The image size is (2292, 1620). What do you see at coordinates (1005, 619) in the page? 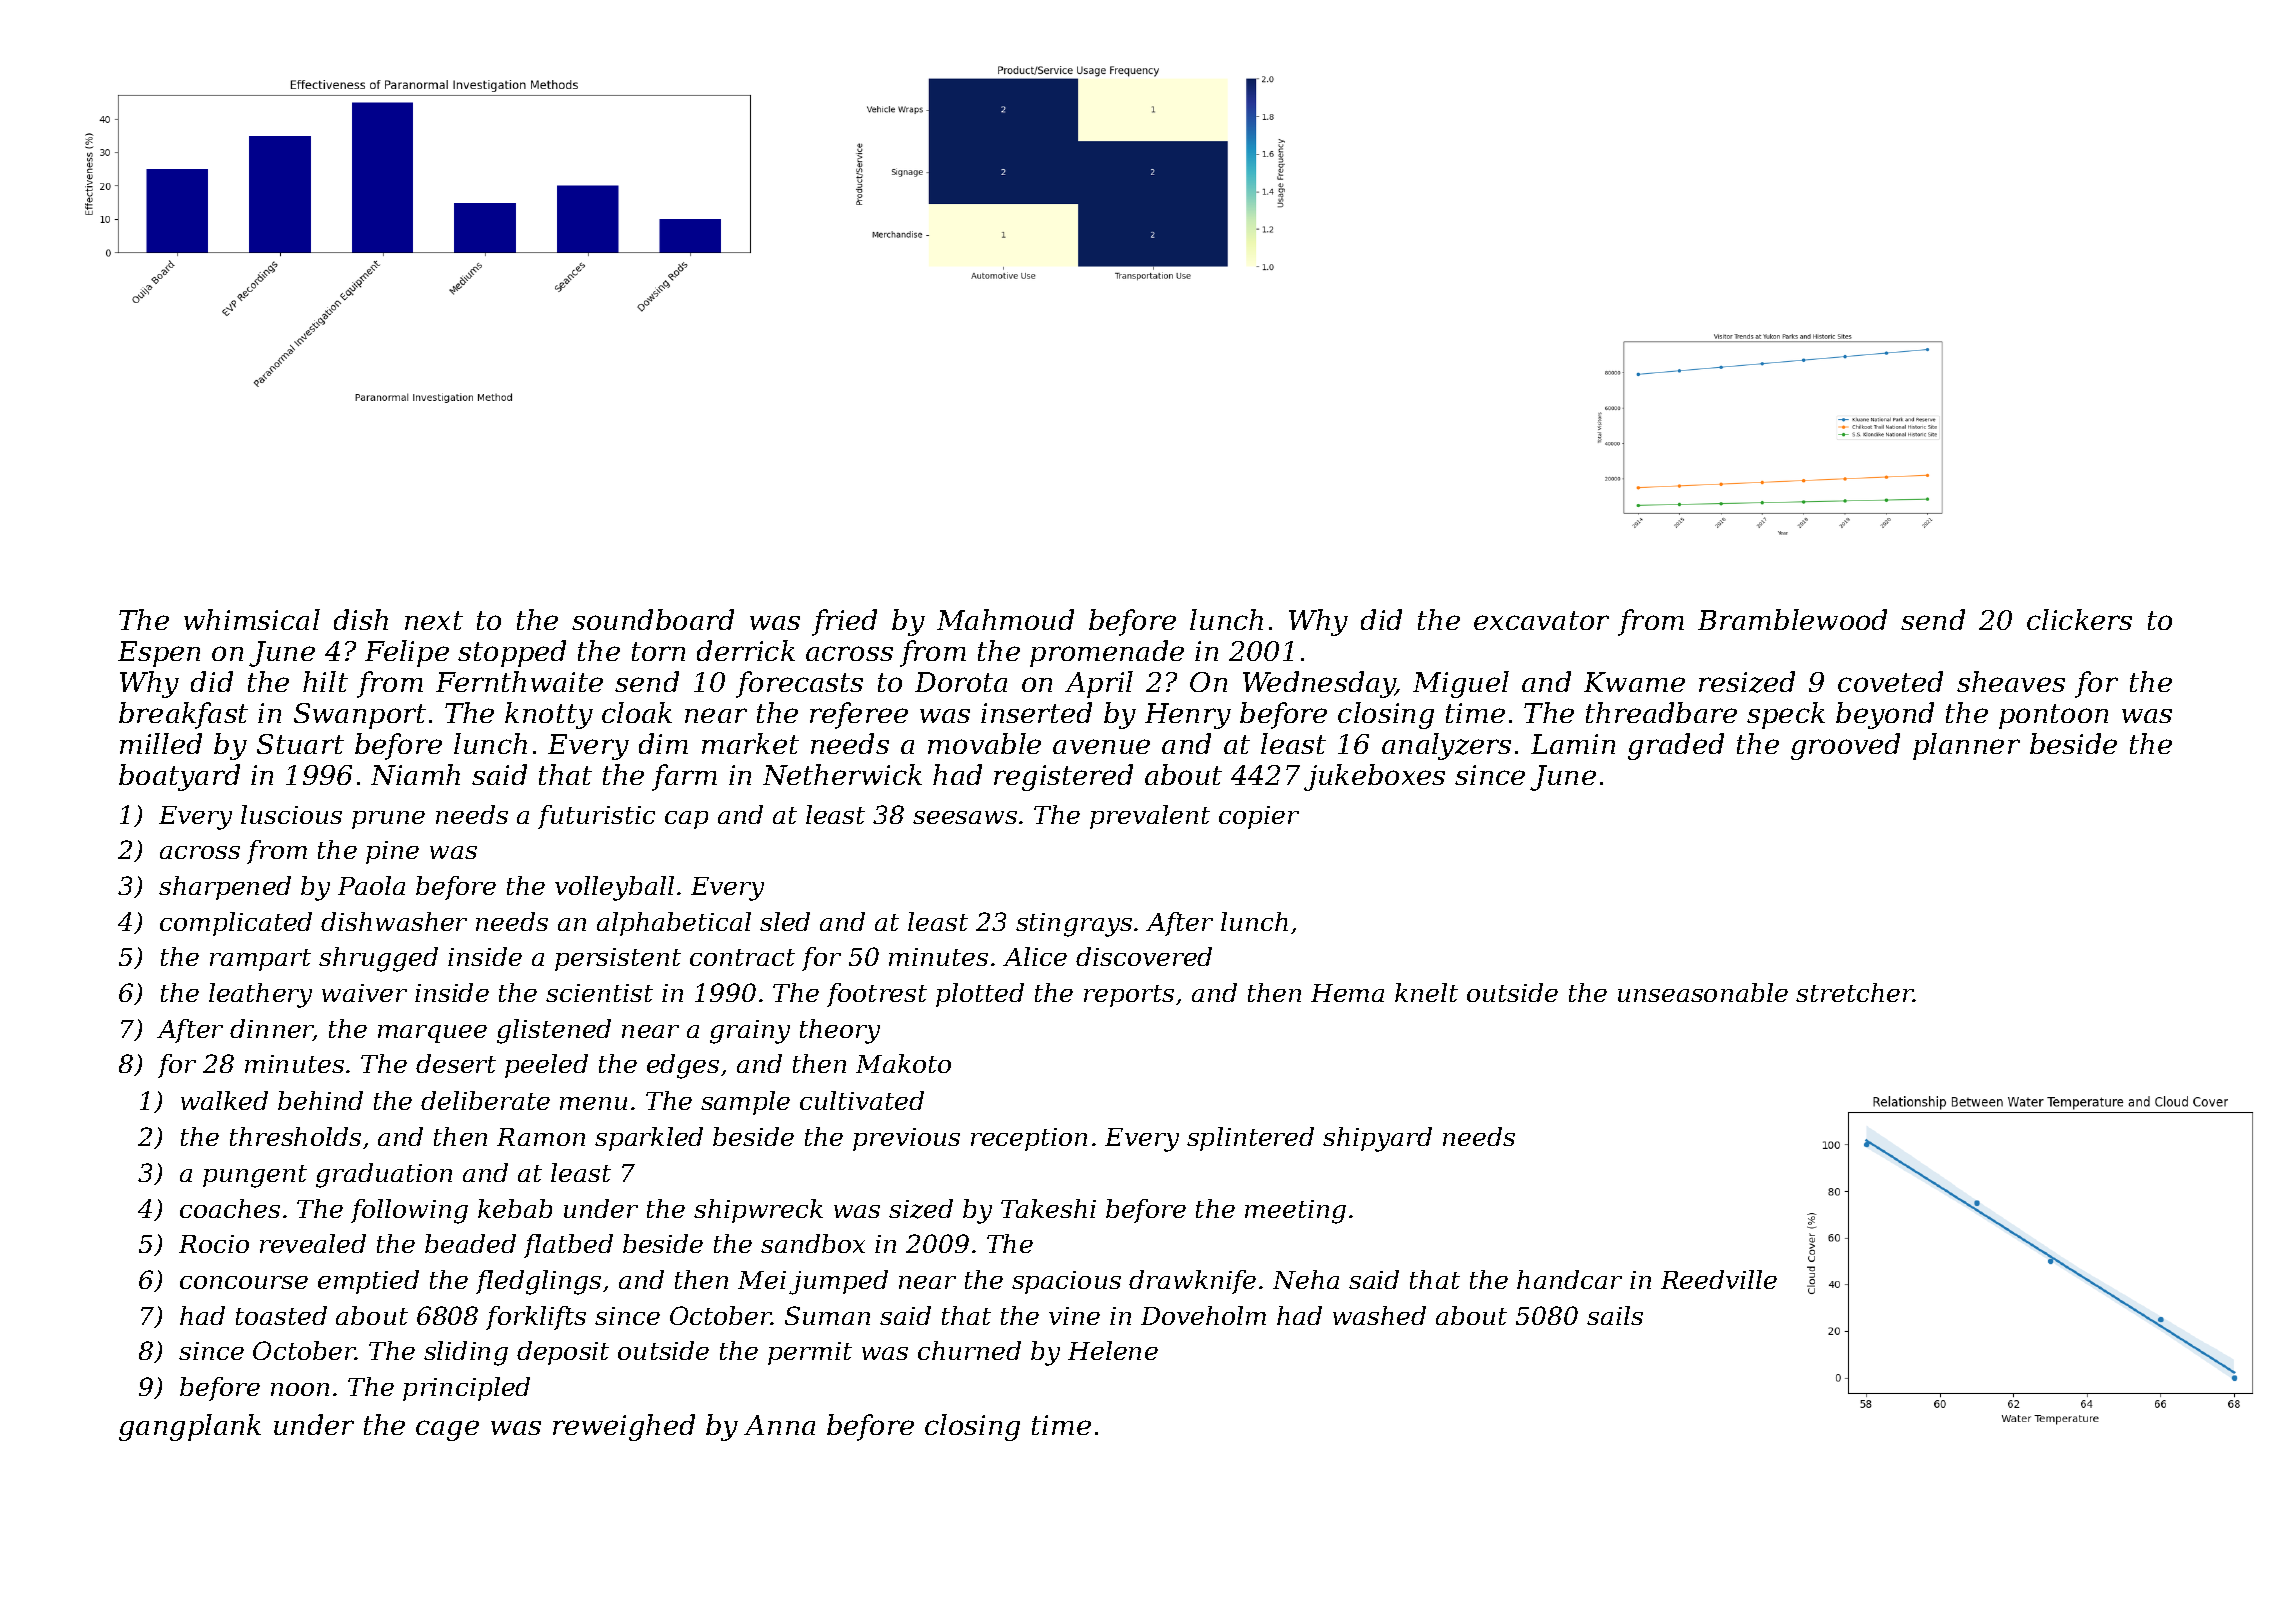
I see `Mahmoud` at bounding box center [1005, 619].
